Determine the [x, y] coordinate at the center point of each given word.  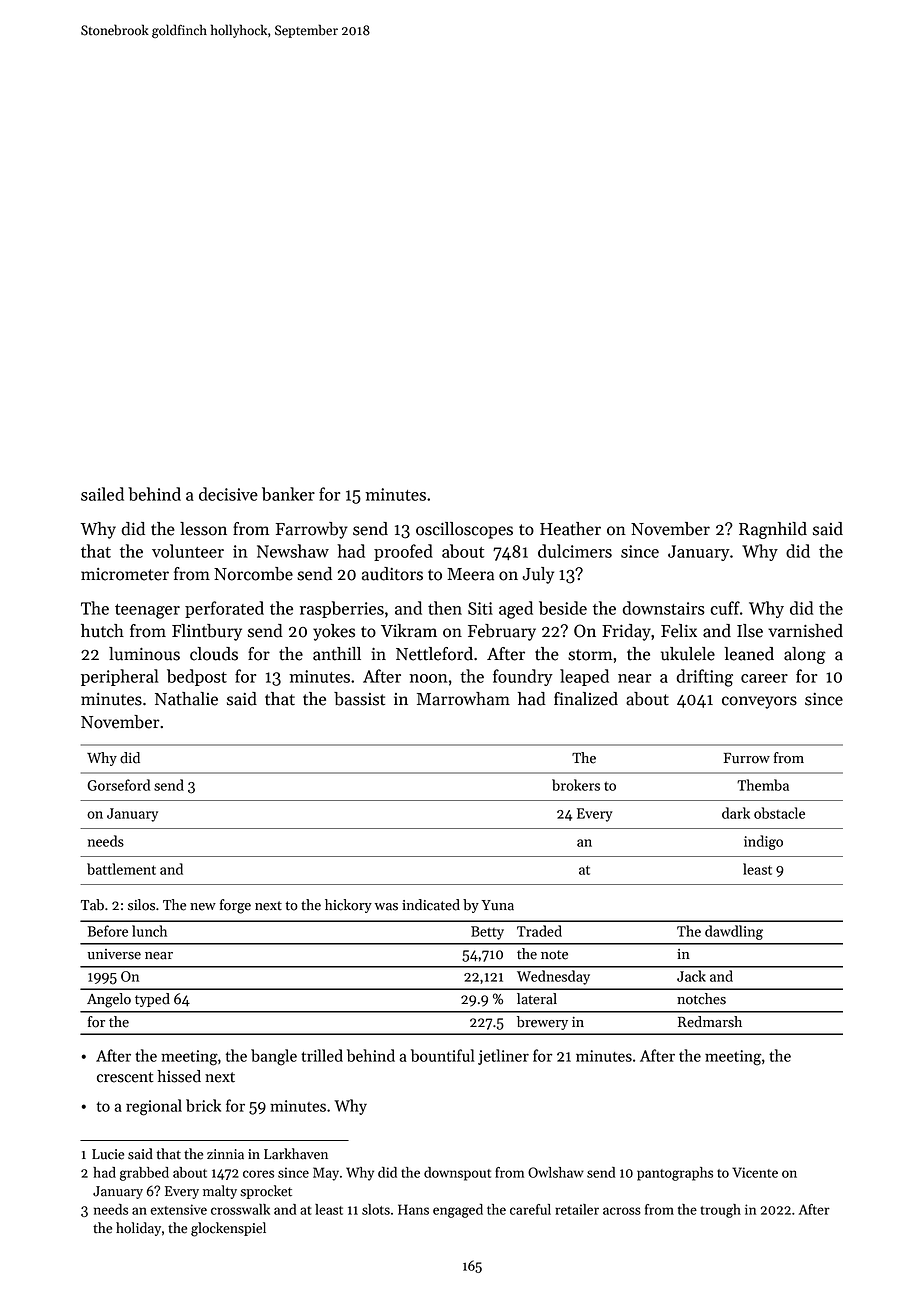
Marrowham [463, 699]
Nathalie [186, 699]
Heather [570, 529]
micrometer [125, 574]
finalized [586, 699]
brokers [576, 785]
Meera [470, 574]
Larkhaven [296, 1154]
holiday [138, 1229]
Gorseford [118, 785]
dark [736, 813]
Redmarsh [710, 1022]
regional [154, 1107]
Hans [413, 1209]
